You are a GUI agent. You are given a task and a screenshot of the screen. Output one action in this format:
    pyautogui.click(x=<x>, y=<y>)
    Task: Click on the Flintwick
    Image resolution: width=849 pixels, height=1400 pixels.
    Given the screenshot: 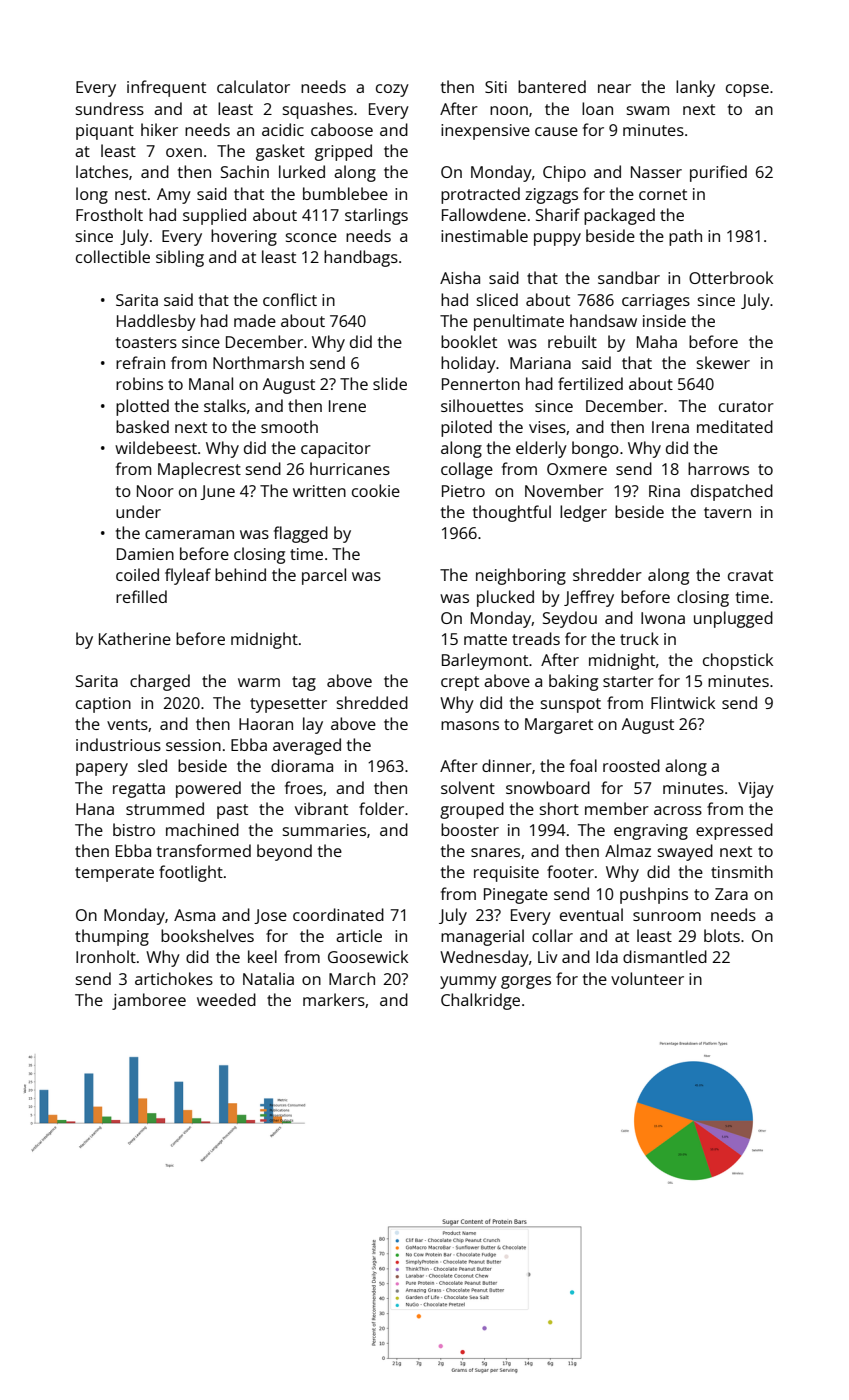 What is the action you would take?
    pyautogui.click(x=683, y=702)
